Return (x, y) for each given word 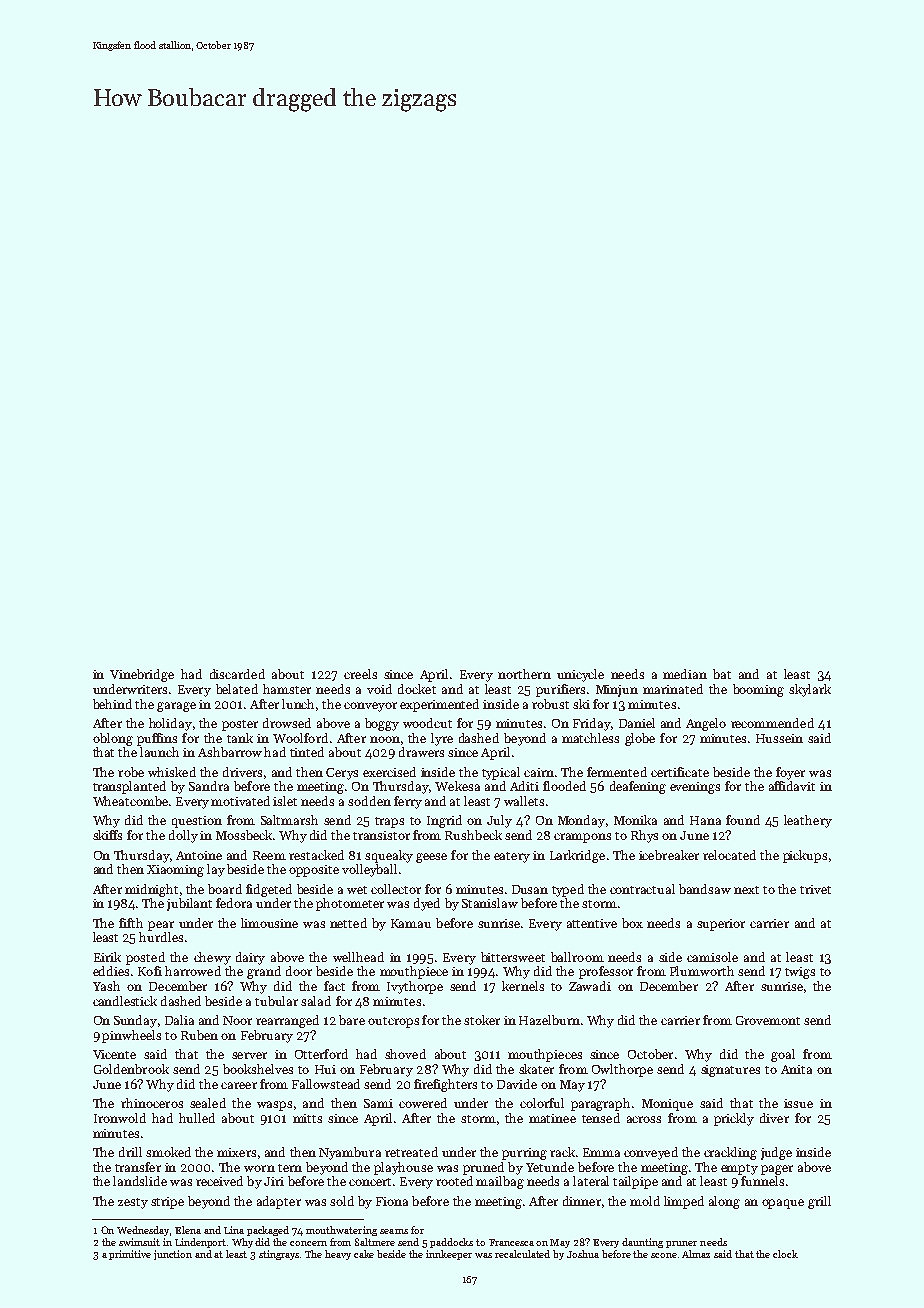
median (685, 674)
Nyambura (350, 1153)
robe (131, 772)
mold (645, 1201)
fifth (131, 923)
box (632, 923)
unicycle (580, 675)
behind (112, 704)
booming (758, 690)
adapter (279, 1202)
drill (130, 1152)
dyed (427, 904)
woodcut (427, 723)
